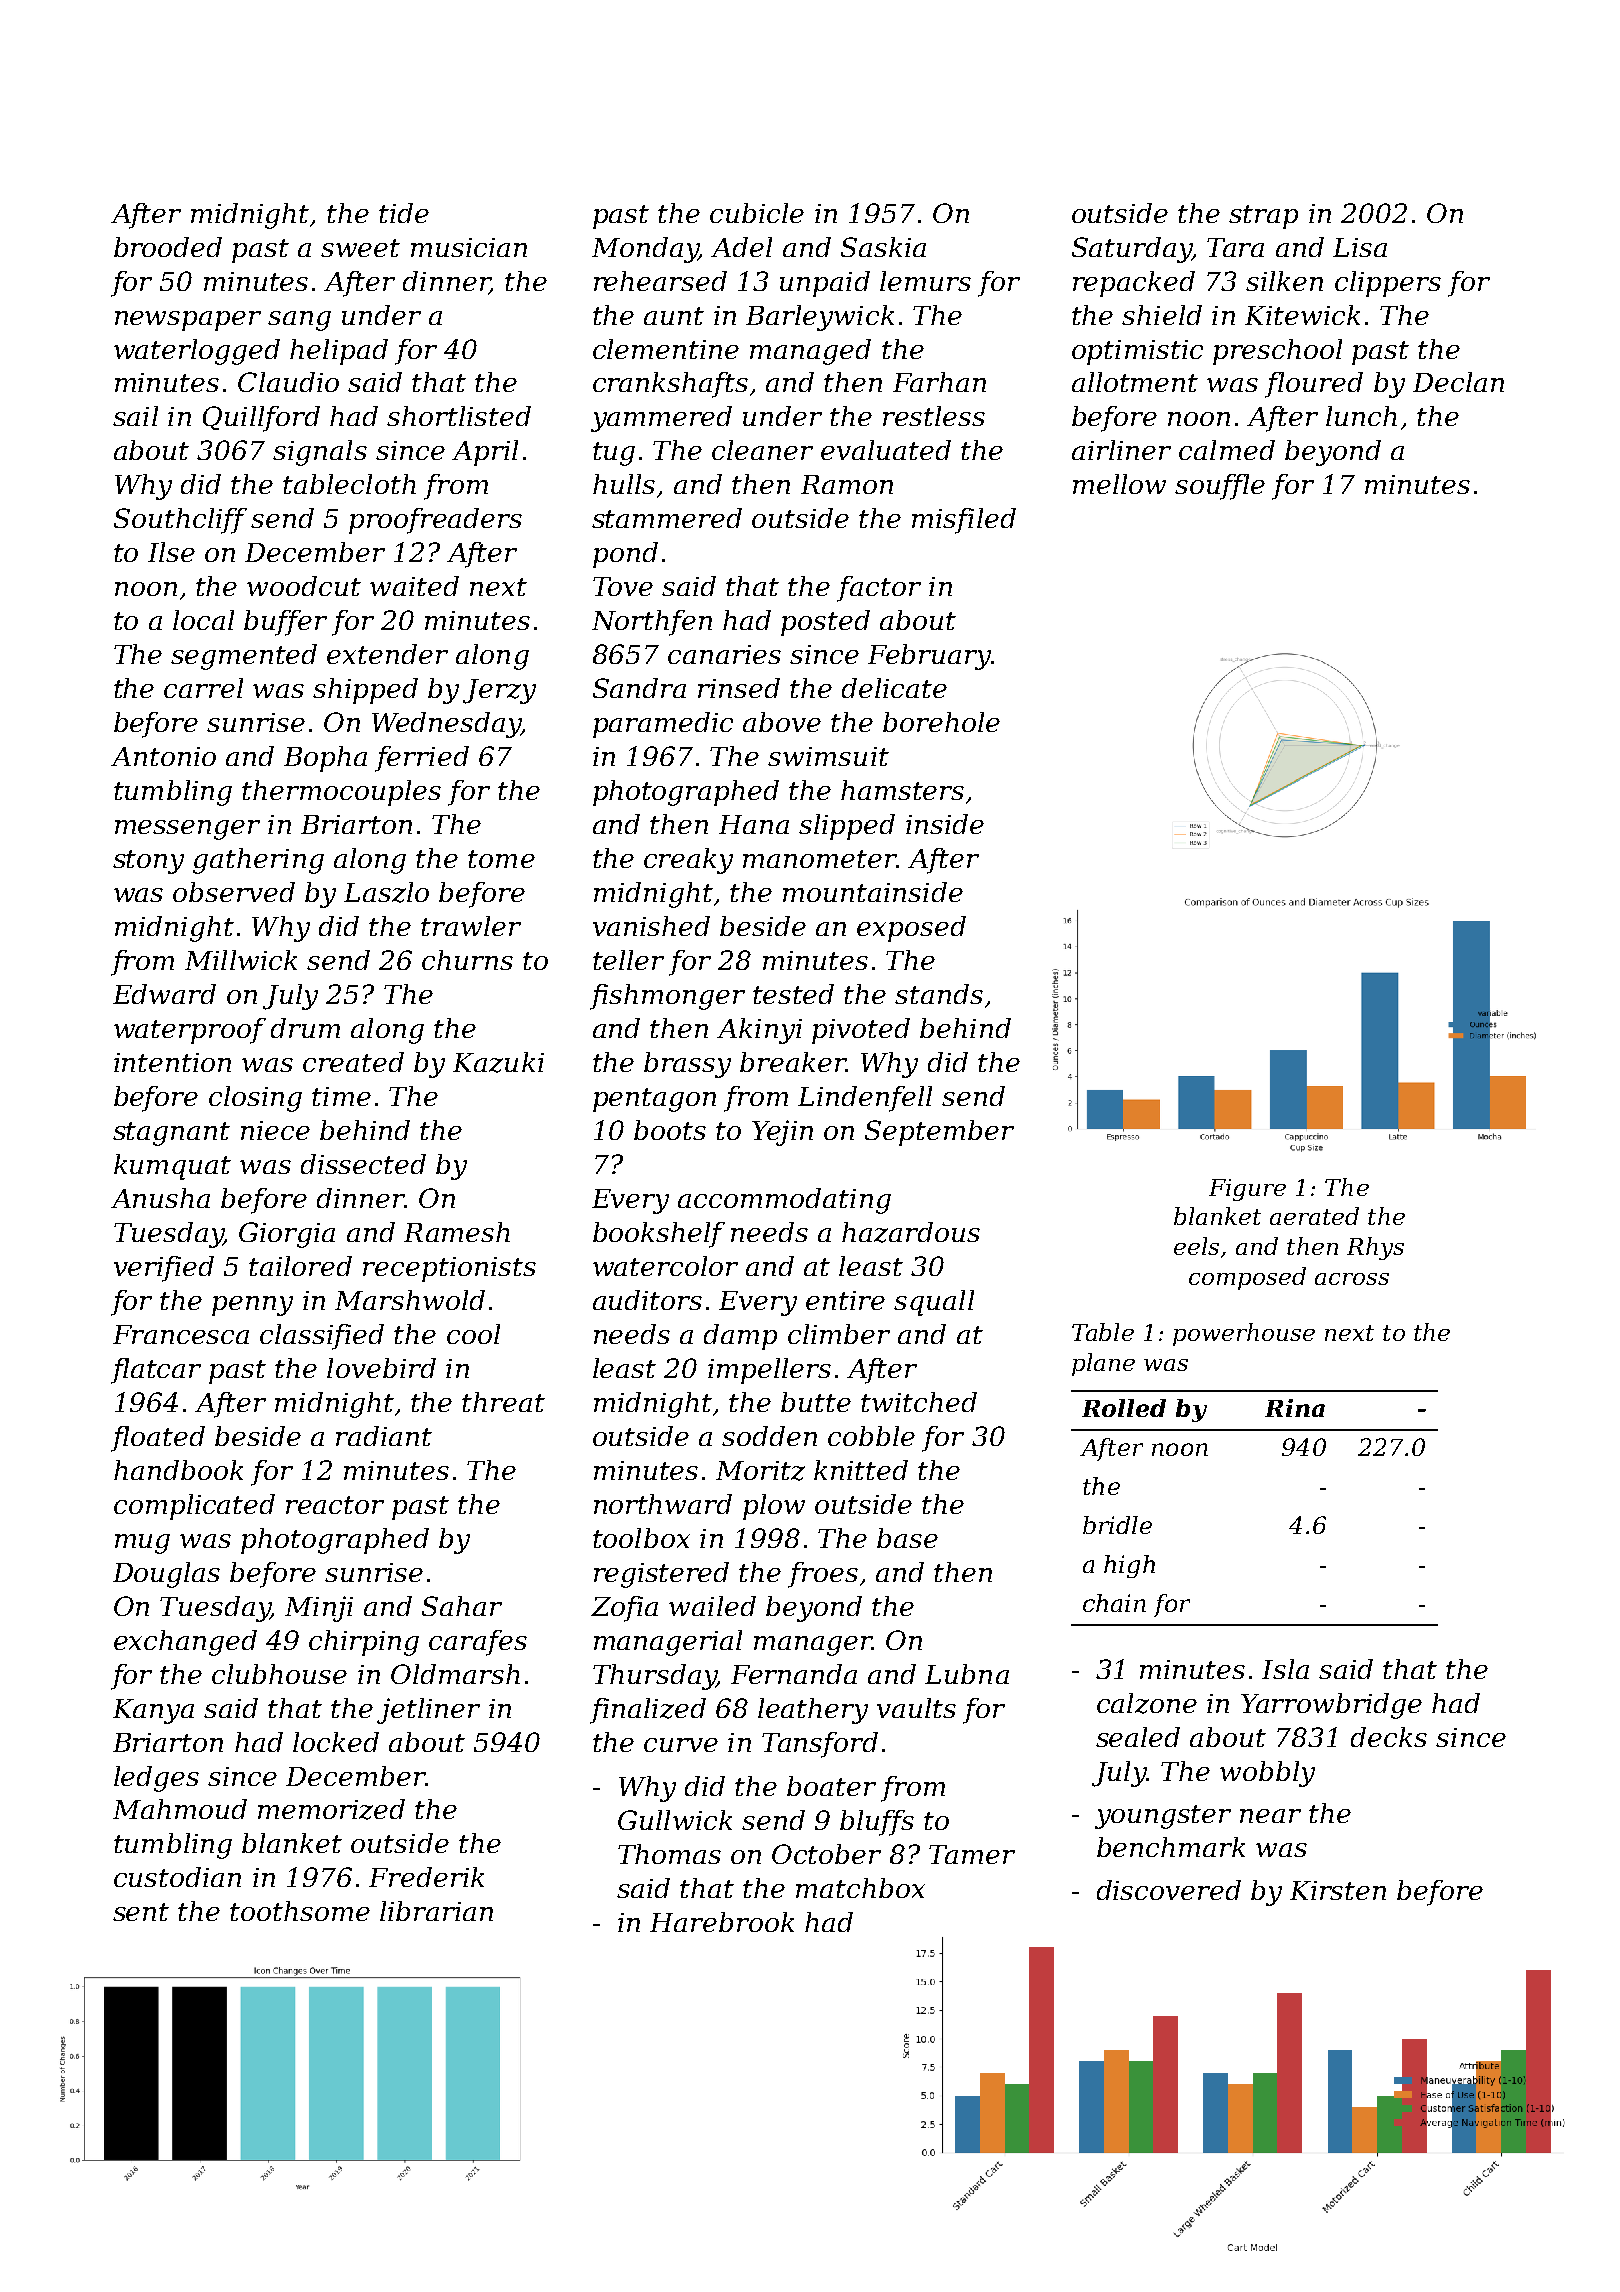 Image resolution: width=1620 pixels, height=2292 pixels. What do you see at coordinates (153, 1711) in the page?
I see `Kanya` at bounding box center [153, 1711].
